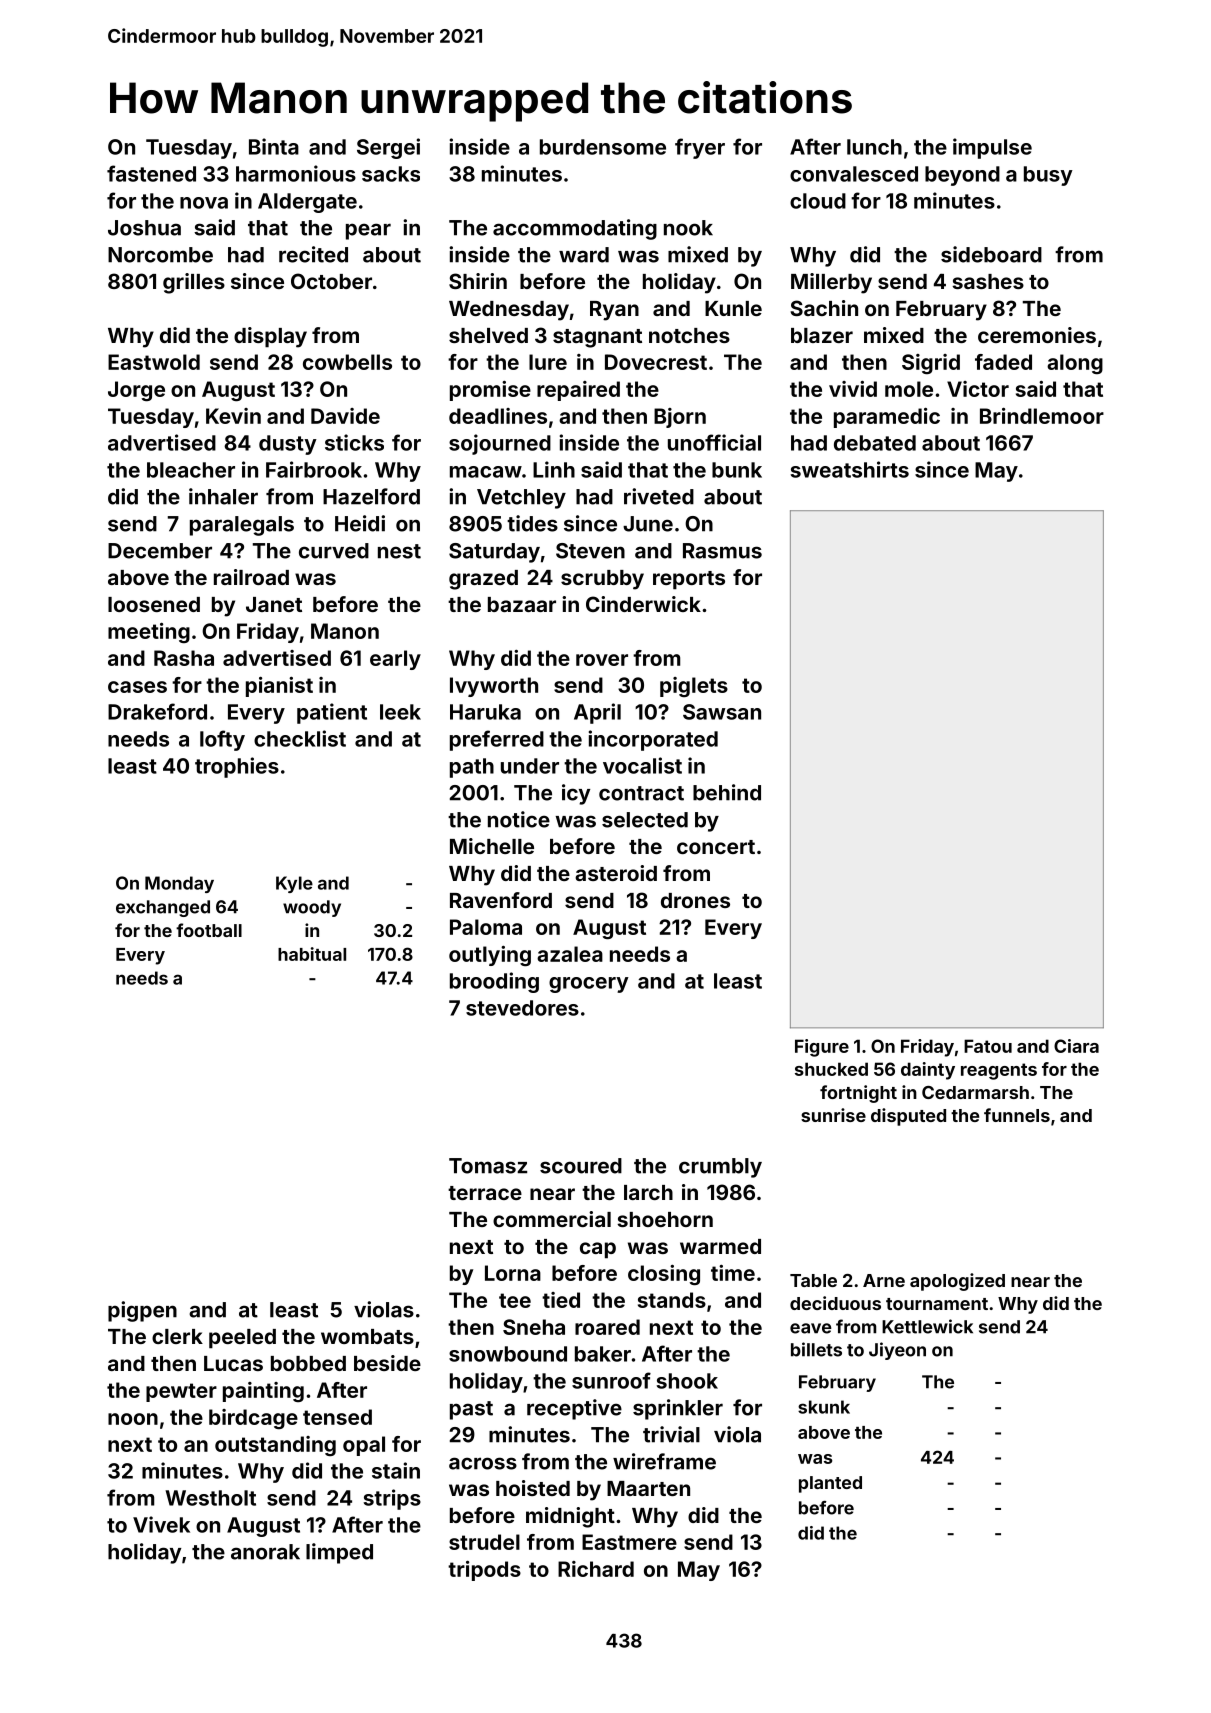 This page has height=1713, width=1211. Describe the element at coordinates (300, 738) in the page. I see `checklist` at that location.
